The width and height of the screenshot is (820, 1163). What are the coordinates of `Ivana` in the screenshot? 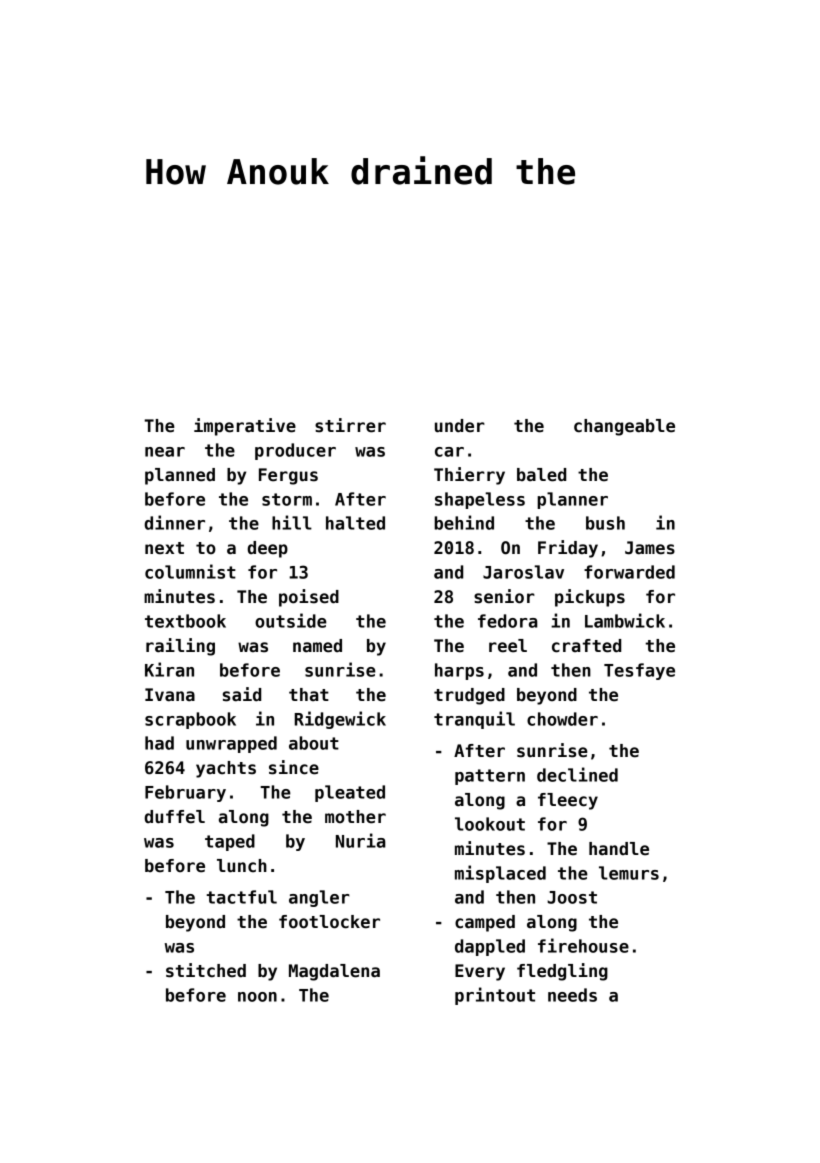 It's located at (170, 695).
